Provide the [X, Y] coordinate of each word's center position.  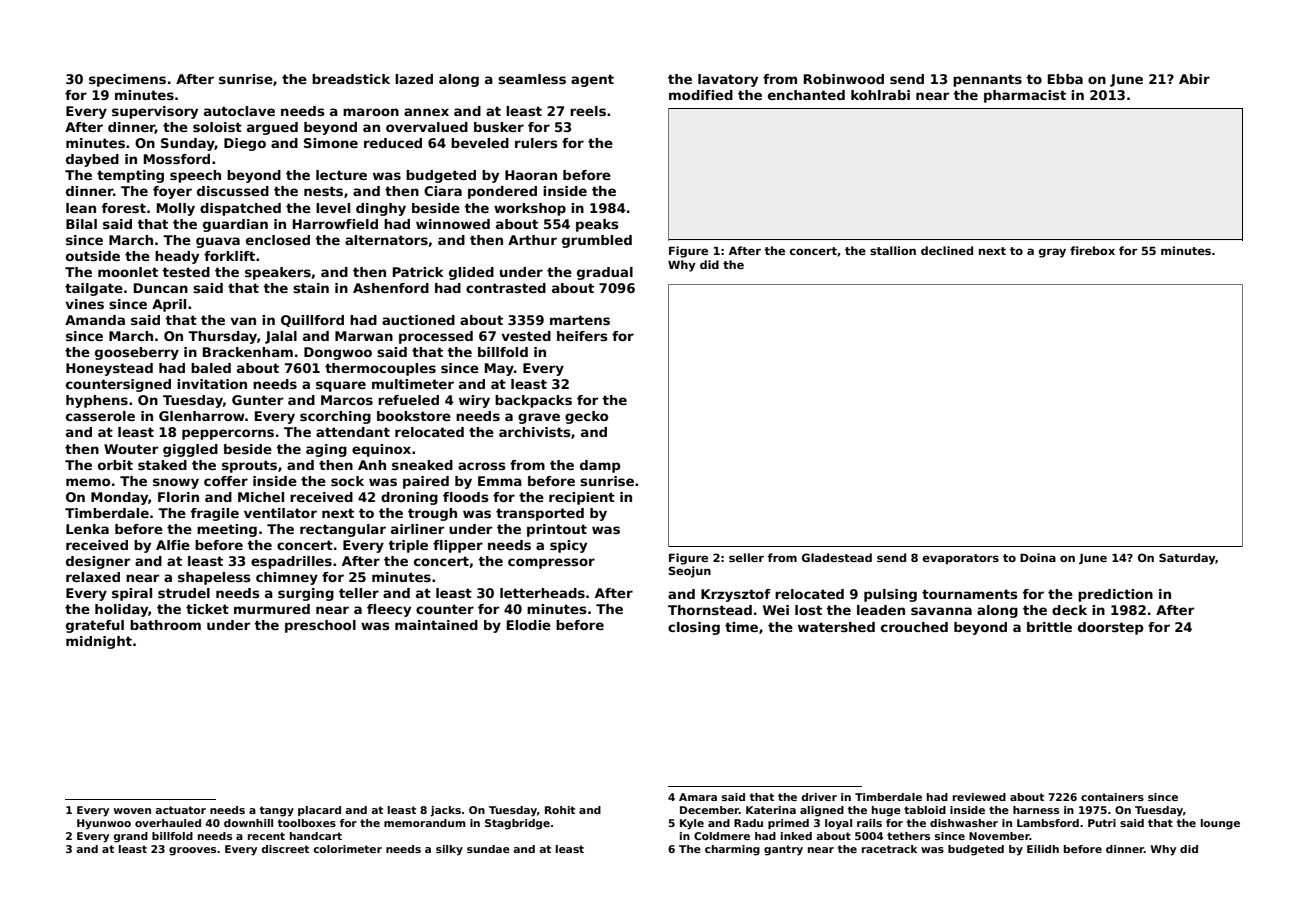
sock [347, 481]
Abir [1194, 79]
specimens [127, 80]
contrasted [506, 288]
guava [218, 242]
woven [132, 811]
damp [600, 466]
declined [947, 250]
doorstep [1111, 628]
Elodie [529, 625]
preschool [320, 626]
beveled [480, 143]
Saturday [1187, 559]
